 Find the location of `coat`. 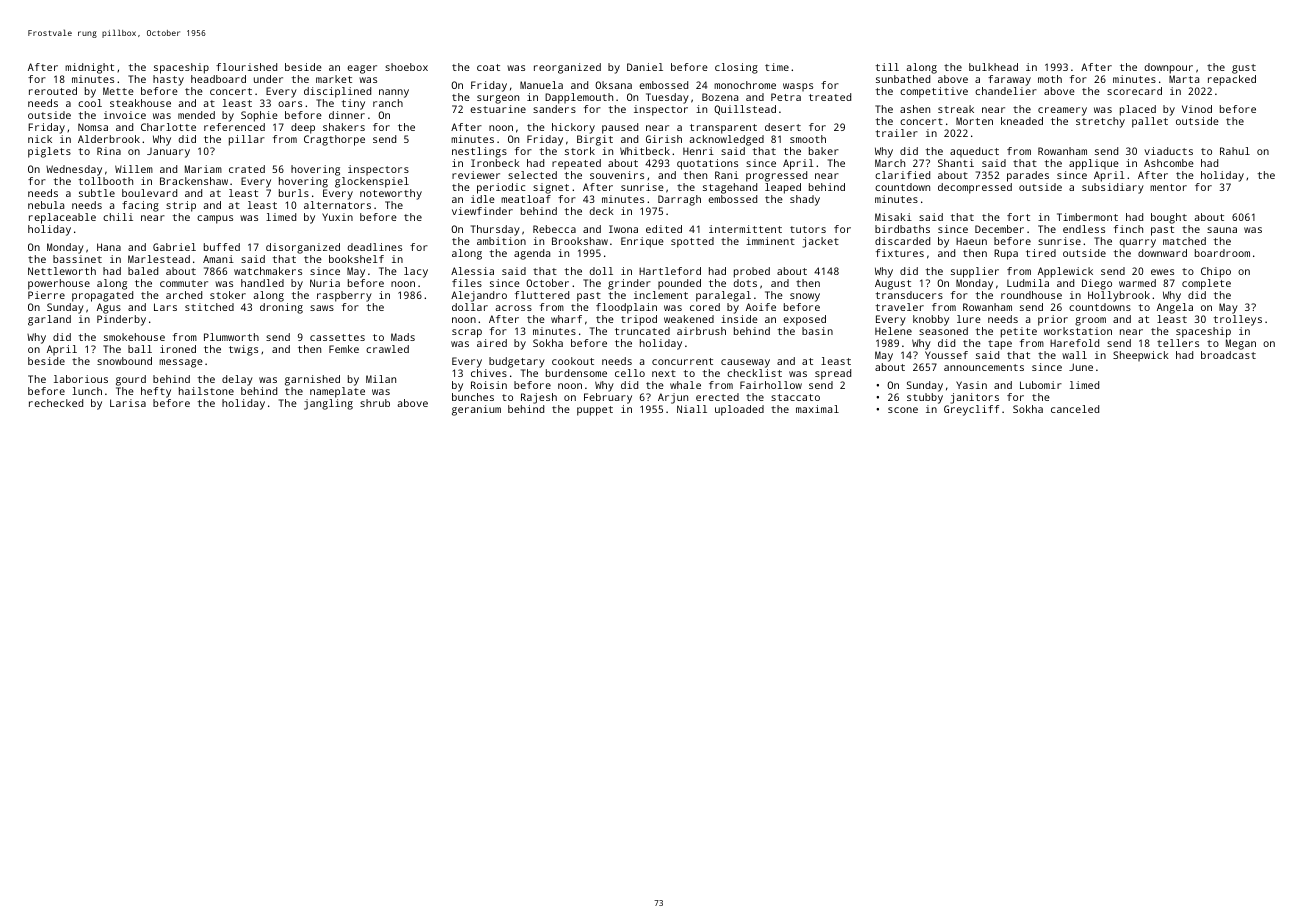

coat is located at coordinates (488, 67).
